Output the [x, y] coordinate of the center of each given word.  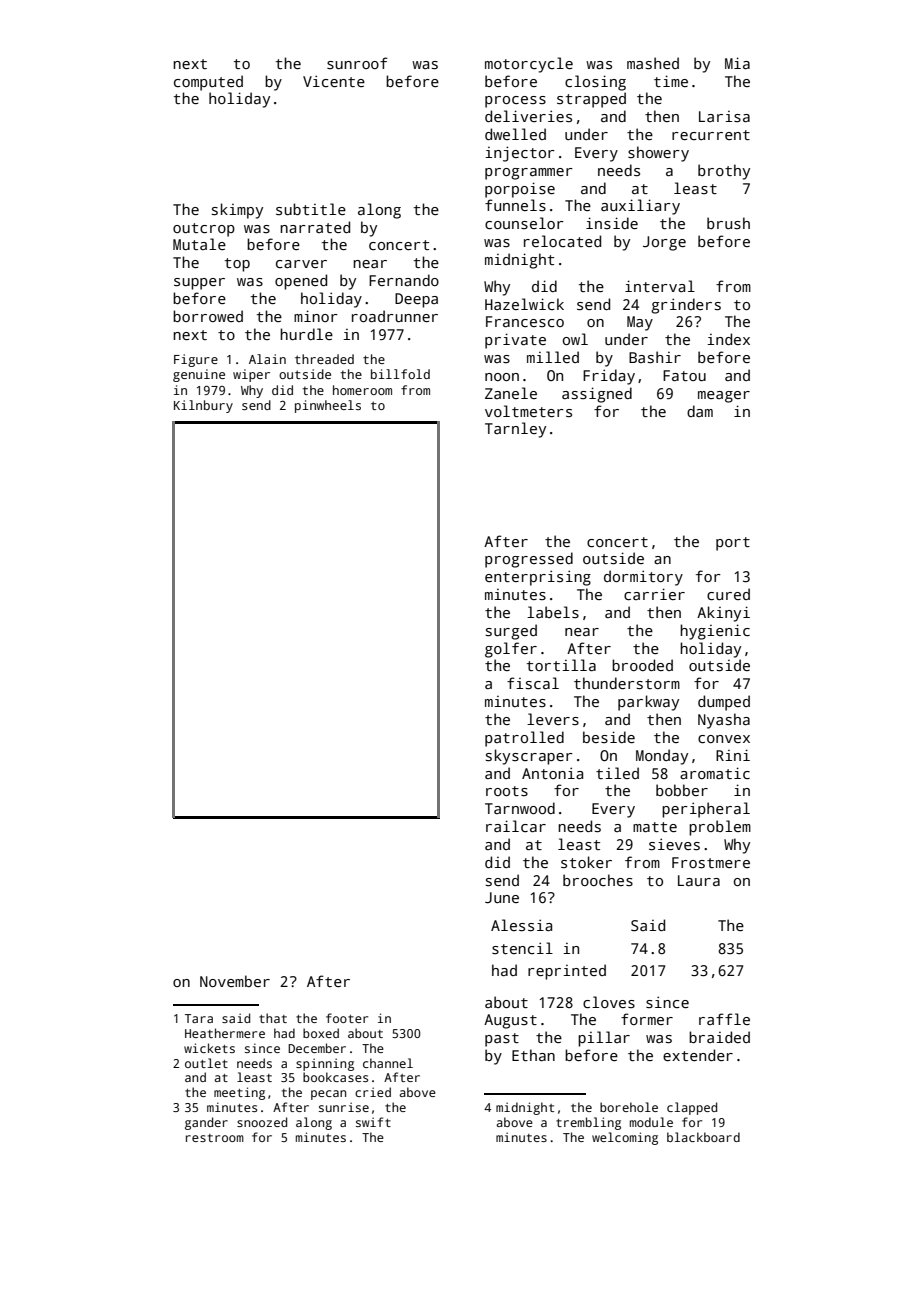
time [671, 81]
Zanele [511, 393]
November [235, 981]
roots [507, 791]
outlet [206, 1063]
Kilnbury [203, 406]
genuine [199, 375]
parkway [648, 703]
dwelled [515, 134]
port [733, 544]
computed [208, 83]
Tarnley [515, 430]
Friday [609, 377]
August [510, 1021]
